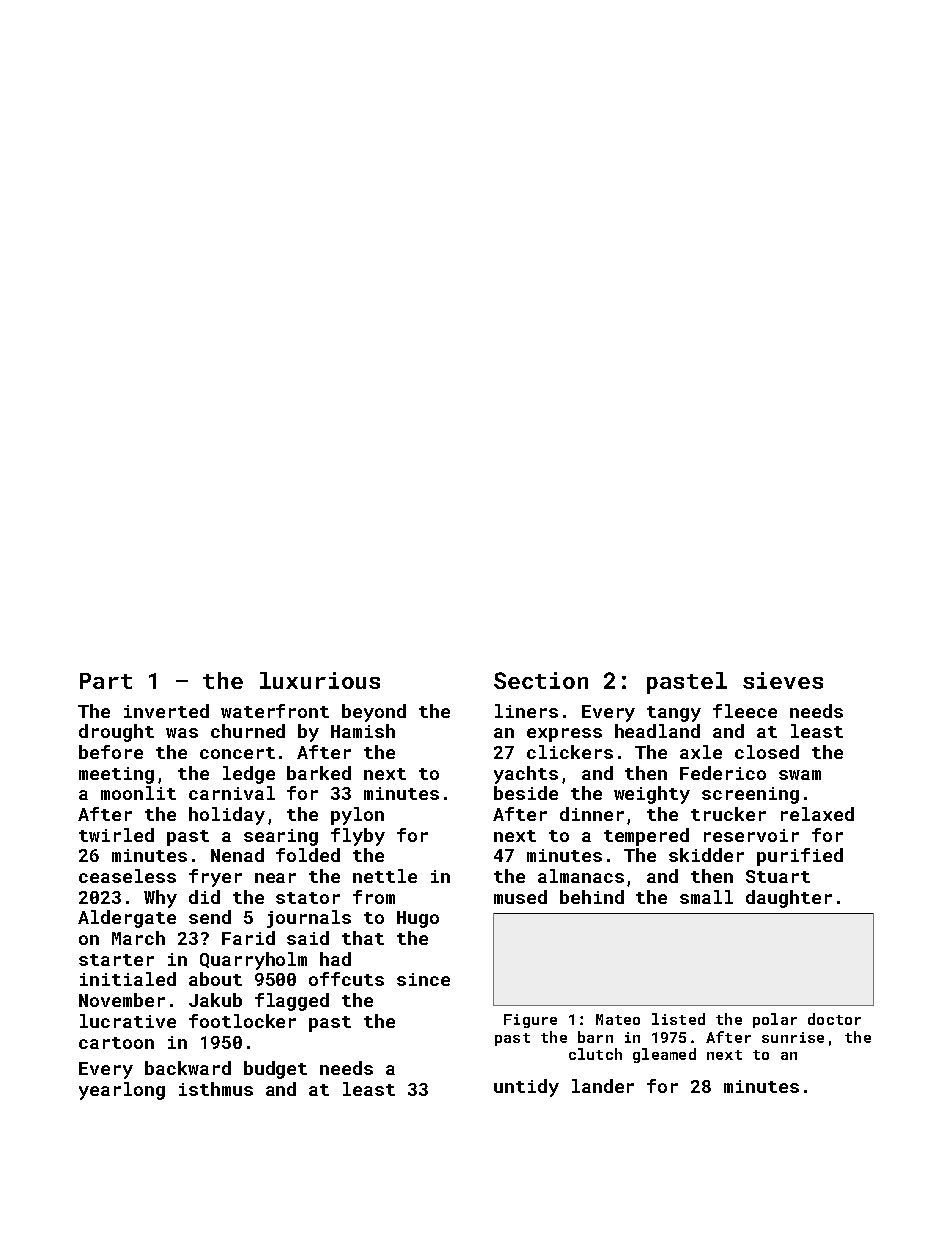 The image size is (952, 1233). What do you see at coordinates (526, 711) in the page?
I see `liners` at bounding box center [526, 711].
